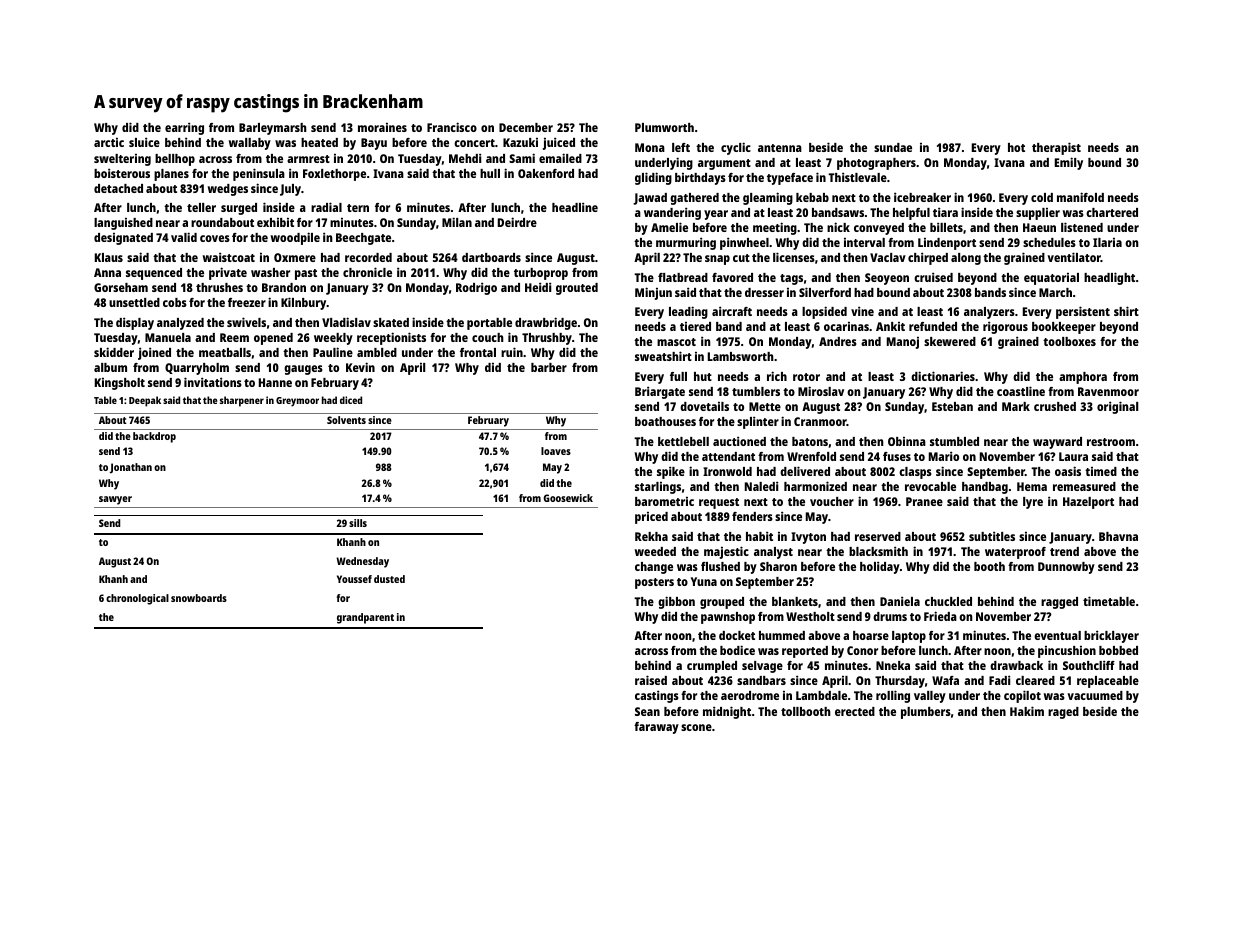  What do you see at coordinates (893, 147) in the screenshot?
I see `sundae` at bounding box center [893, 147].
